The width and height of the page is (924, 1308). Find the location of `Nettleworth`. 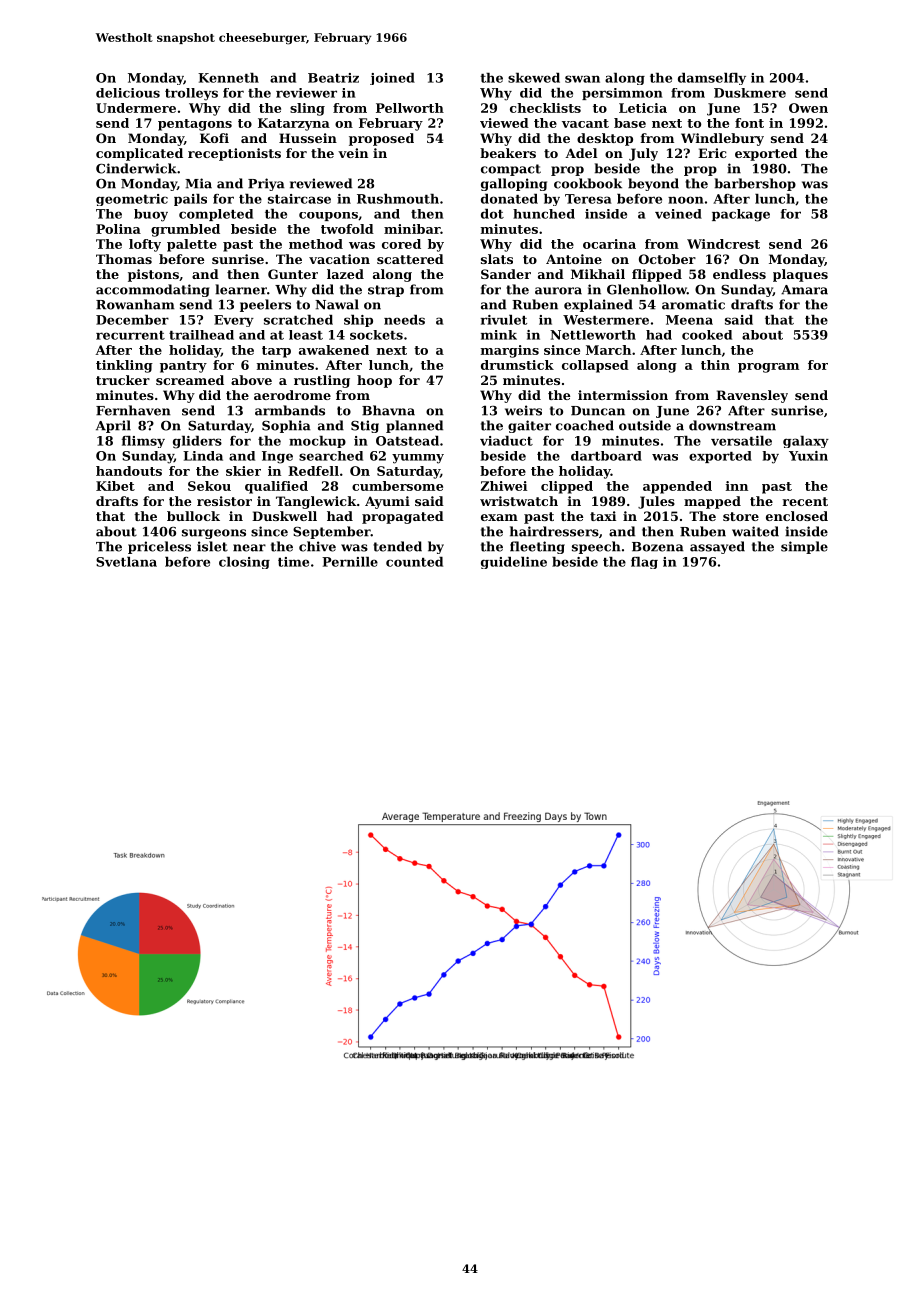

Nettleworth is located at coordinates (593, 335).
